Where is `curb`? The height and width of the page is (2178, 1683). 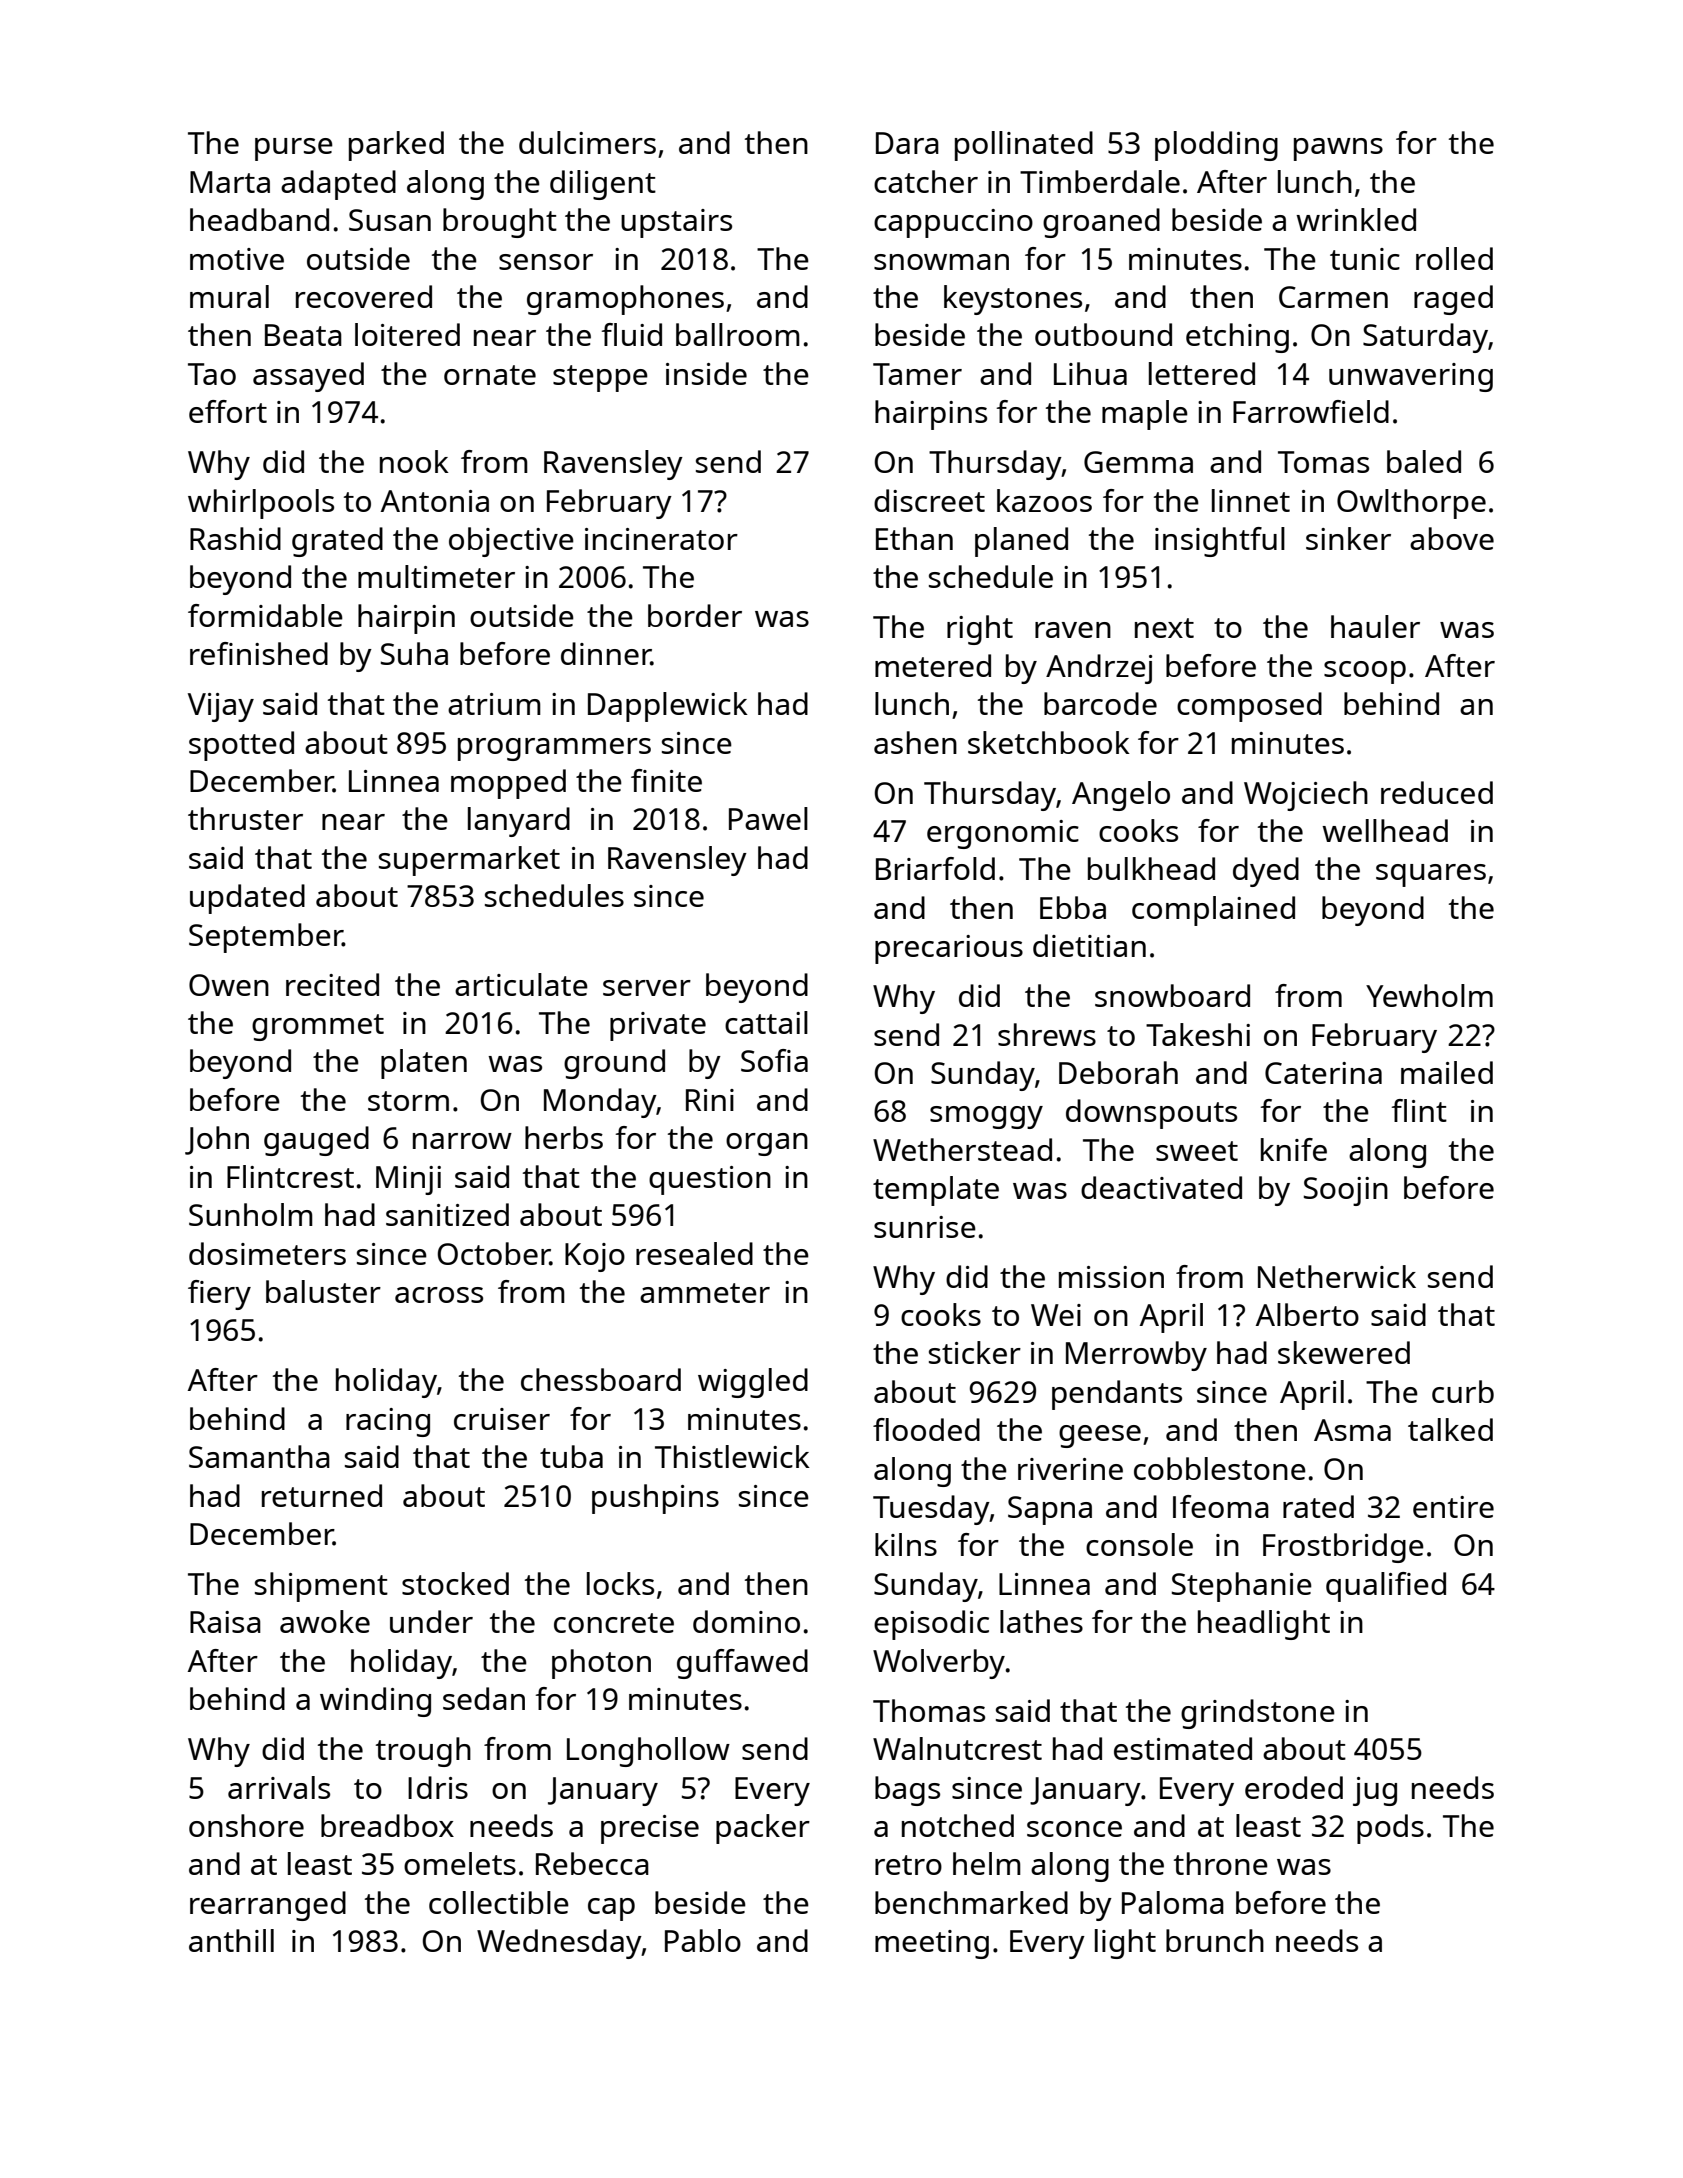
curb is located at coordinates (1463, 1391).
